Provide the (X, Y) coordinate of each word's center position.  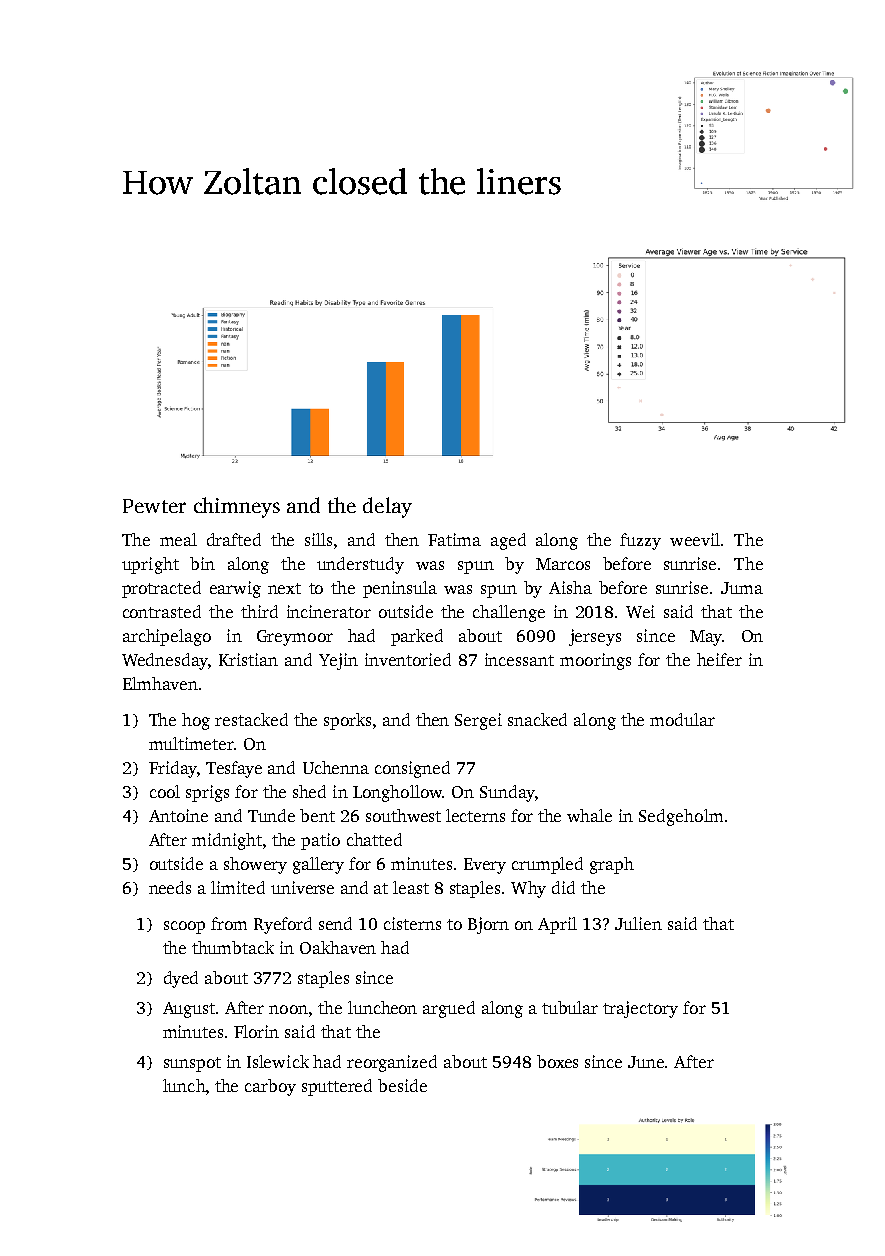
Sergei (478, 721)
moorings (595, 661)
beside (402, 1085)
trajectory (640, 1009)
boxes (557, 1061)
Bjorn (488, 925)
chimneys (237, 507)
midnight (227, 841)
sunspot (192, 1064)
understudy (360, 565)
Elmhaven (160, 683)
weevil (695, 539)
